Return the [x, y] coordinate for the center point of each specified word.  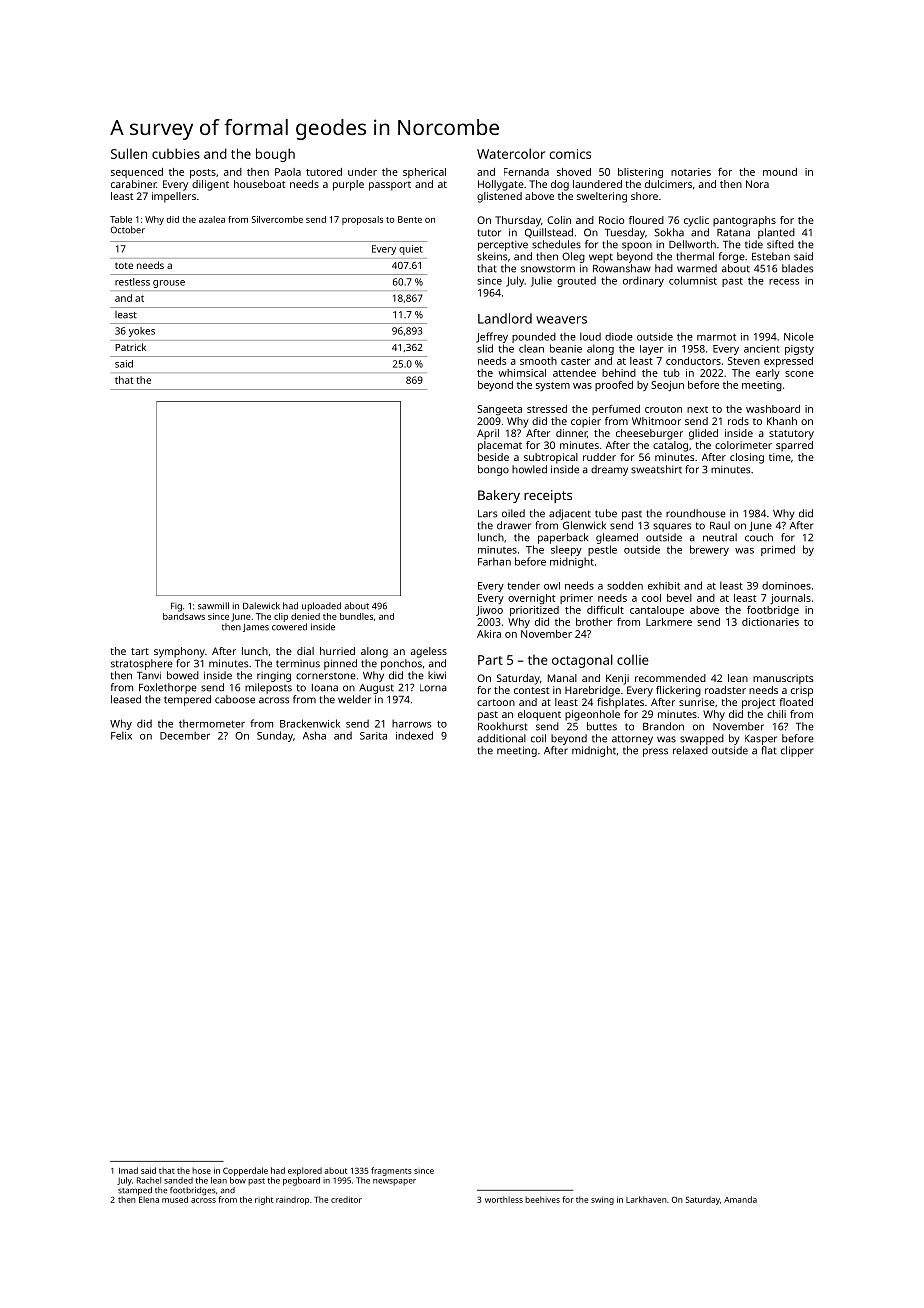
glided [703, 434]
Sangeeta [499, 410]
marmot [716, 337]
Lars [487, 514]
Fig [176, 607]
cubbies [176, 153]
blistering [640, 173]
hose [201, 1170]
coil [538, 738]
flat [769, 750]
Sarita [373, 736]
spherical [424, 173]
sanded [178, 1180]
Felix [121, 735]
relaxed [690, 750]
